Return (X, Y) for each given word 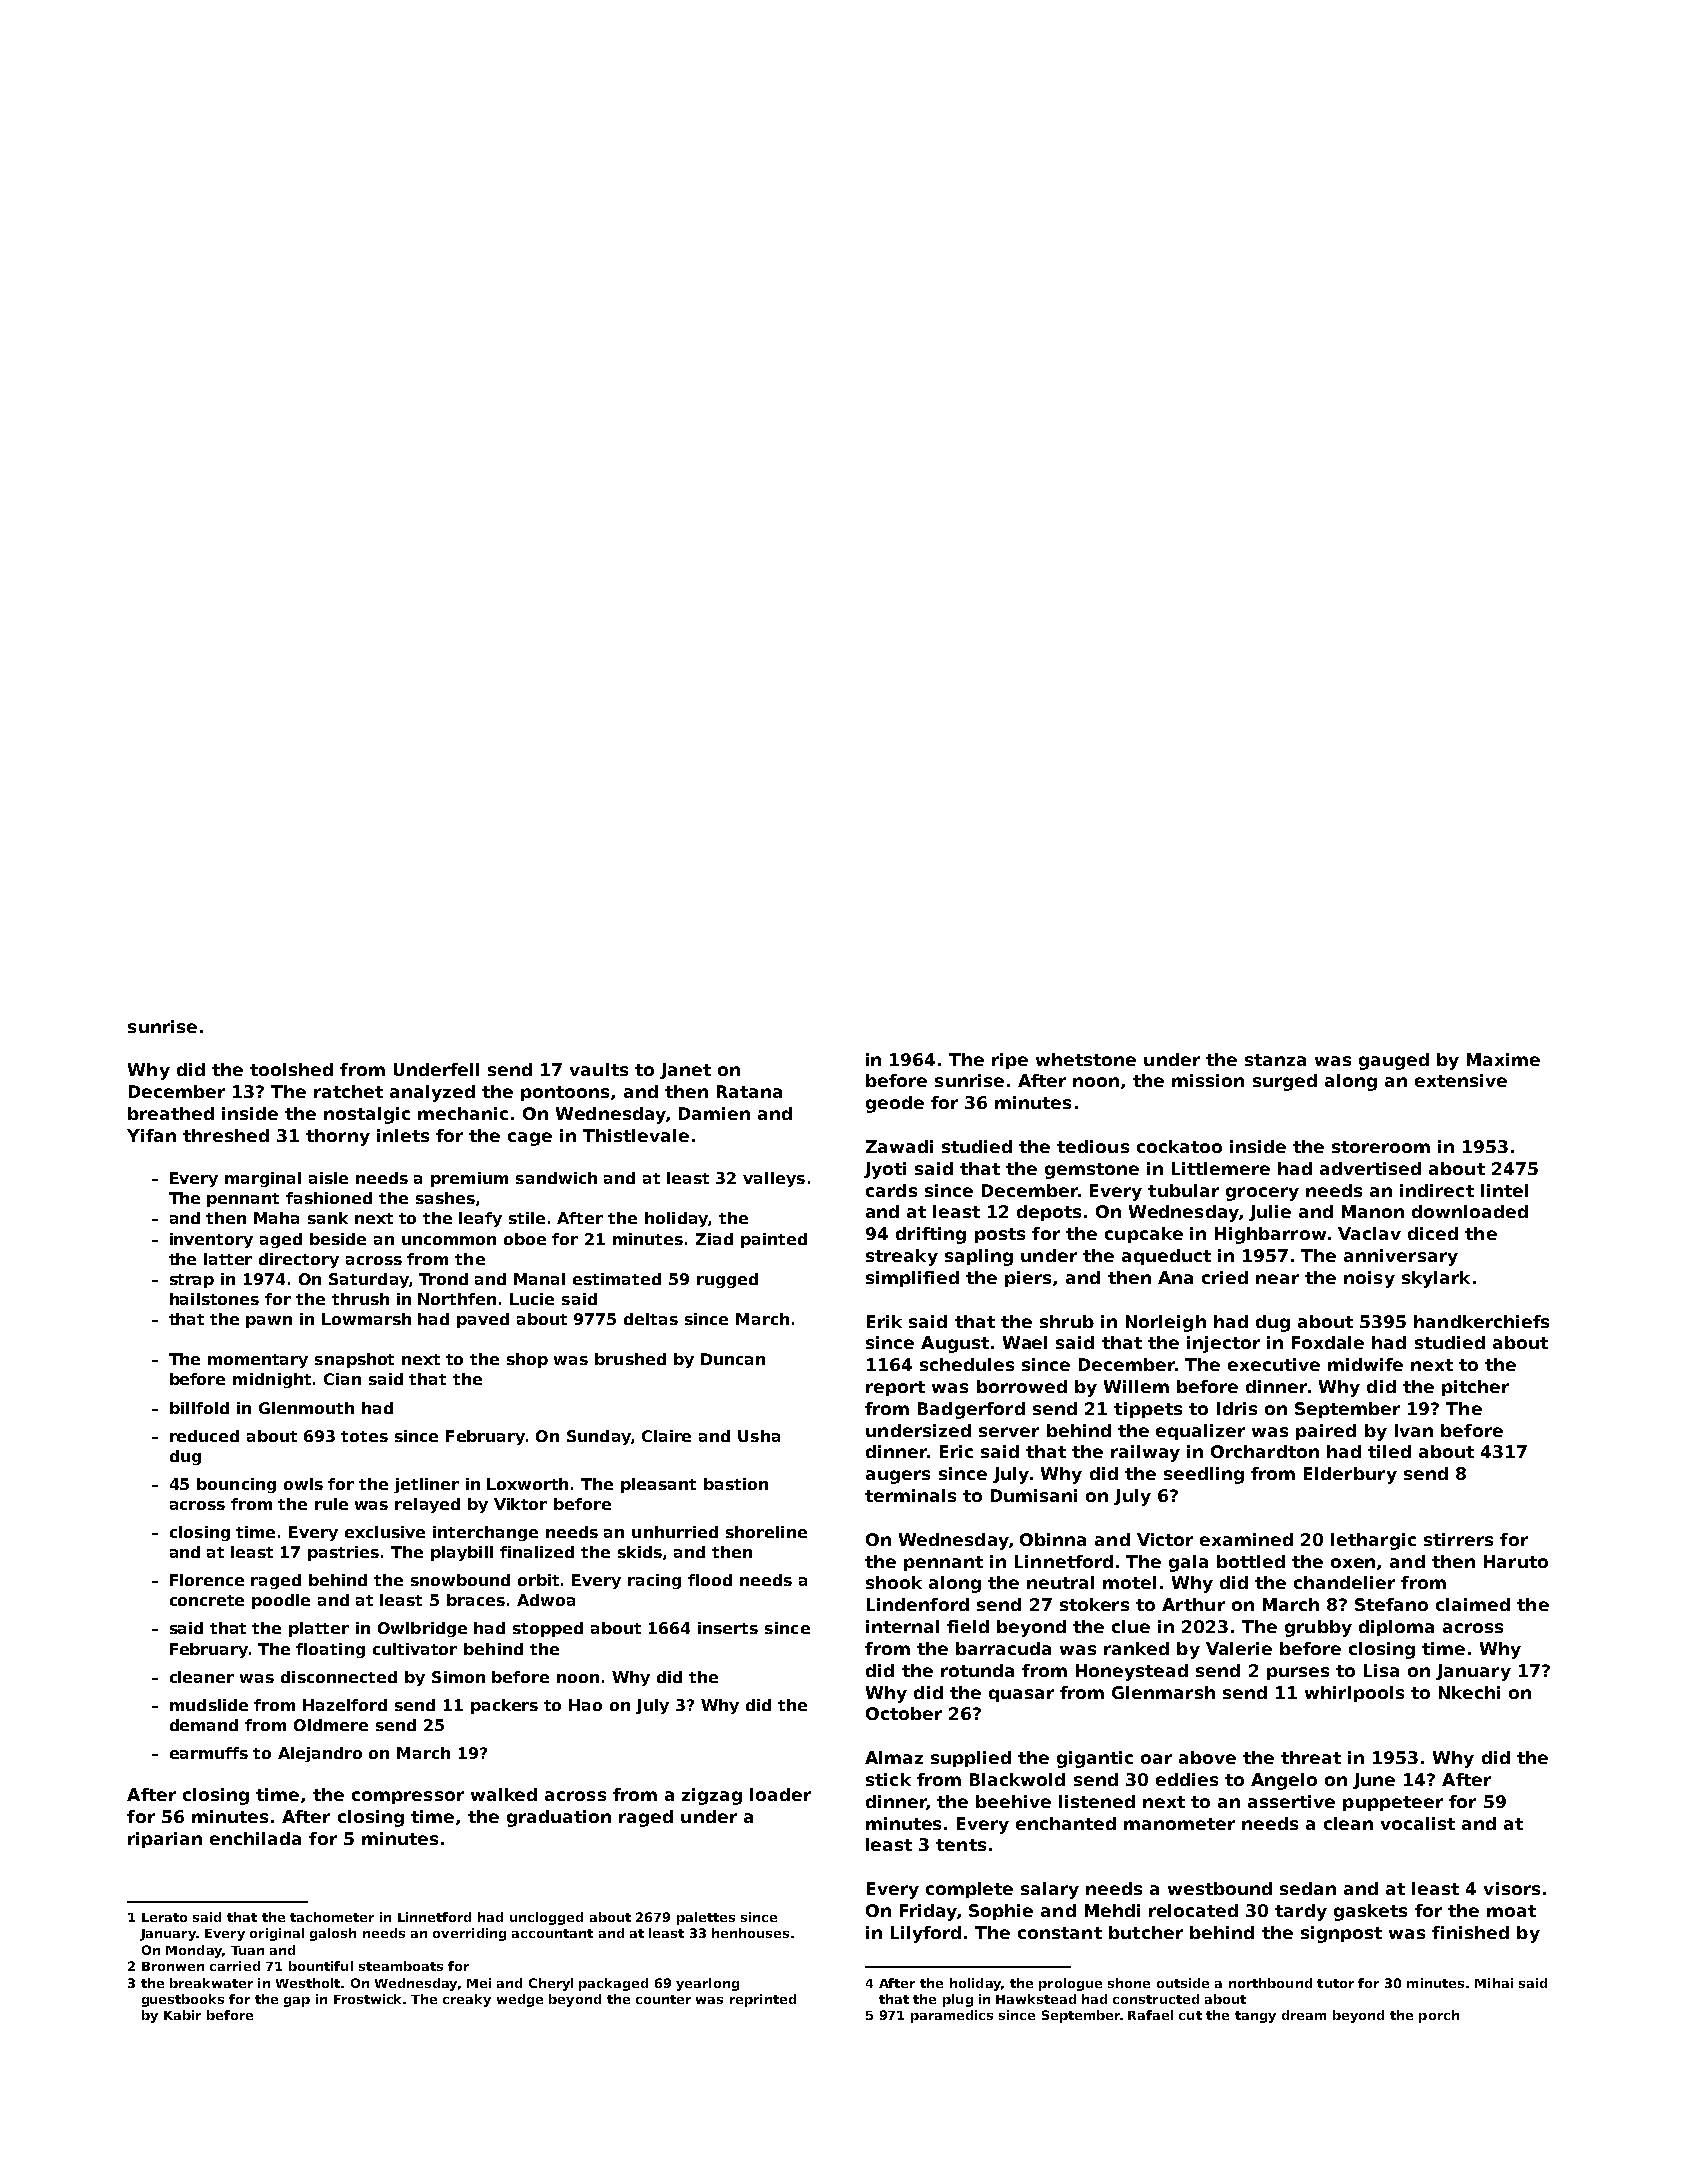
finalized (537, 1552)
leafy (480, 1219)
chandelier (1344, 1582)
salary (1050, 1890)
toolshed (291, 1069)
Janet (685, 1071)
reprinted (763, 2000)
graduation (559, 1818)
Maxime (1503, 1059)
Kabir (182, 2015)
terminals (910, 1495)
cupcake (1144, 1235)
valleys (774, 1179)
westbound (1220, 1888)
